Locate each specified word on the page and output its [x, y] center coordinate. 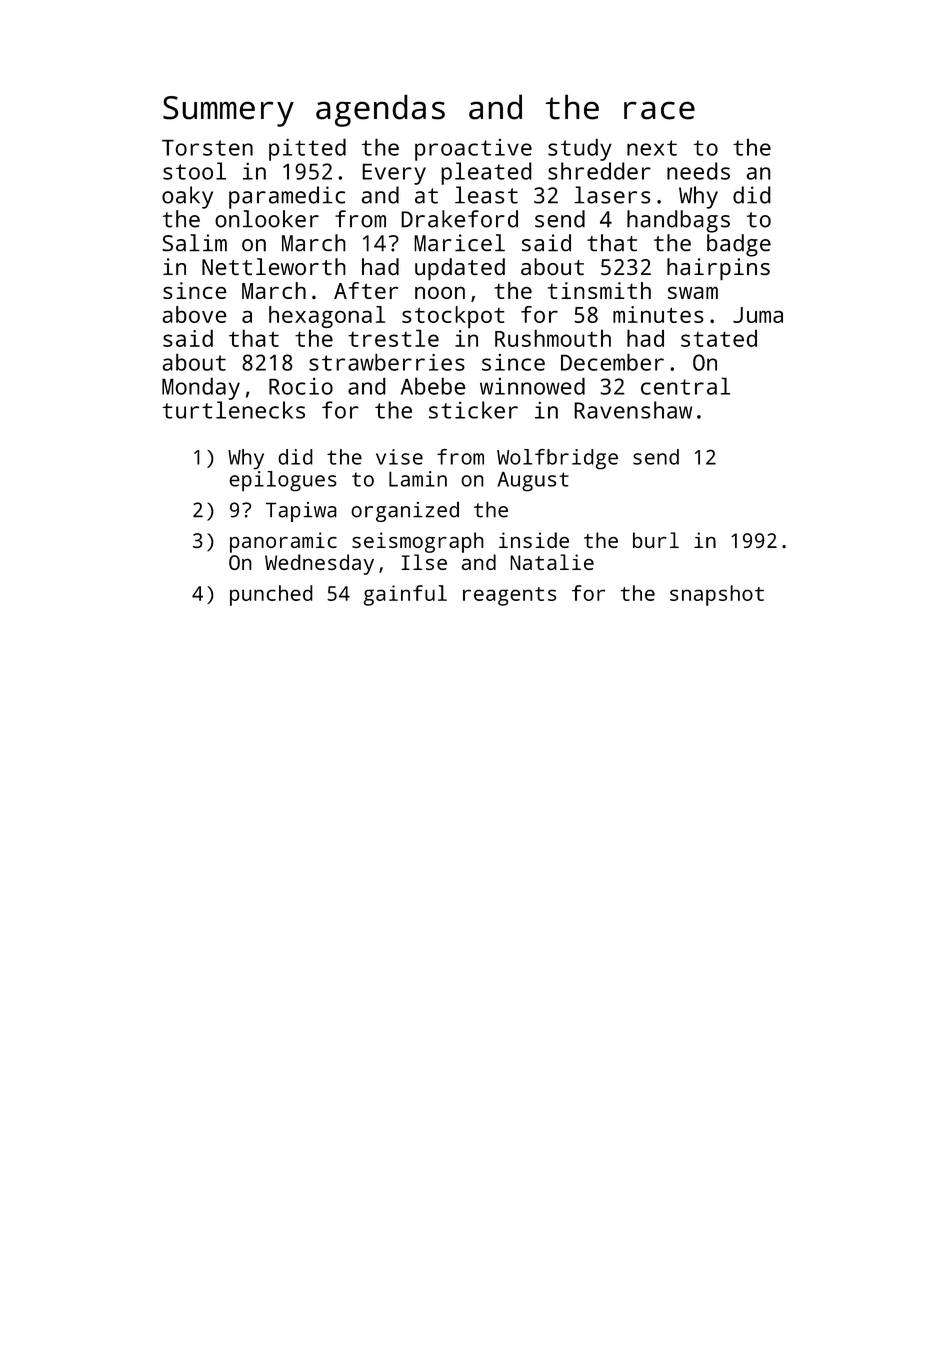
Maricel [459, 243]
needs [698, 171]
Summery [228, 111]
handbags [678, 221]
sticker [473, 410]
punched [271, 595]
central [685, 386]
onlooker [267, 219]
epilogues [283, 481]
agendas [380, 110]
